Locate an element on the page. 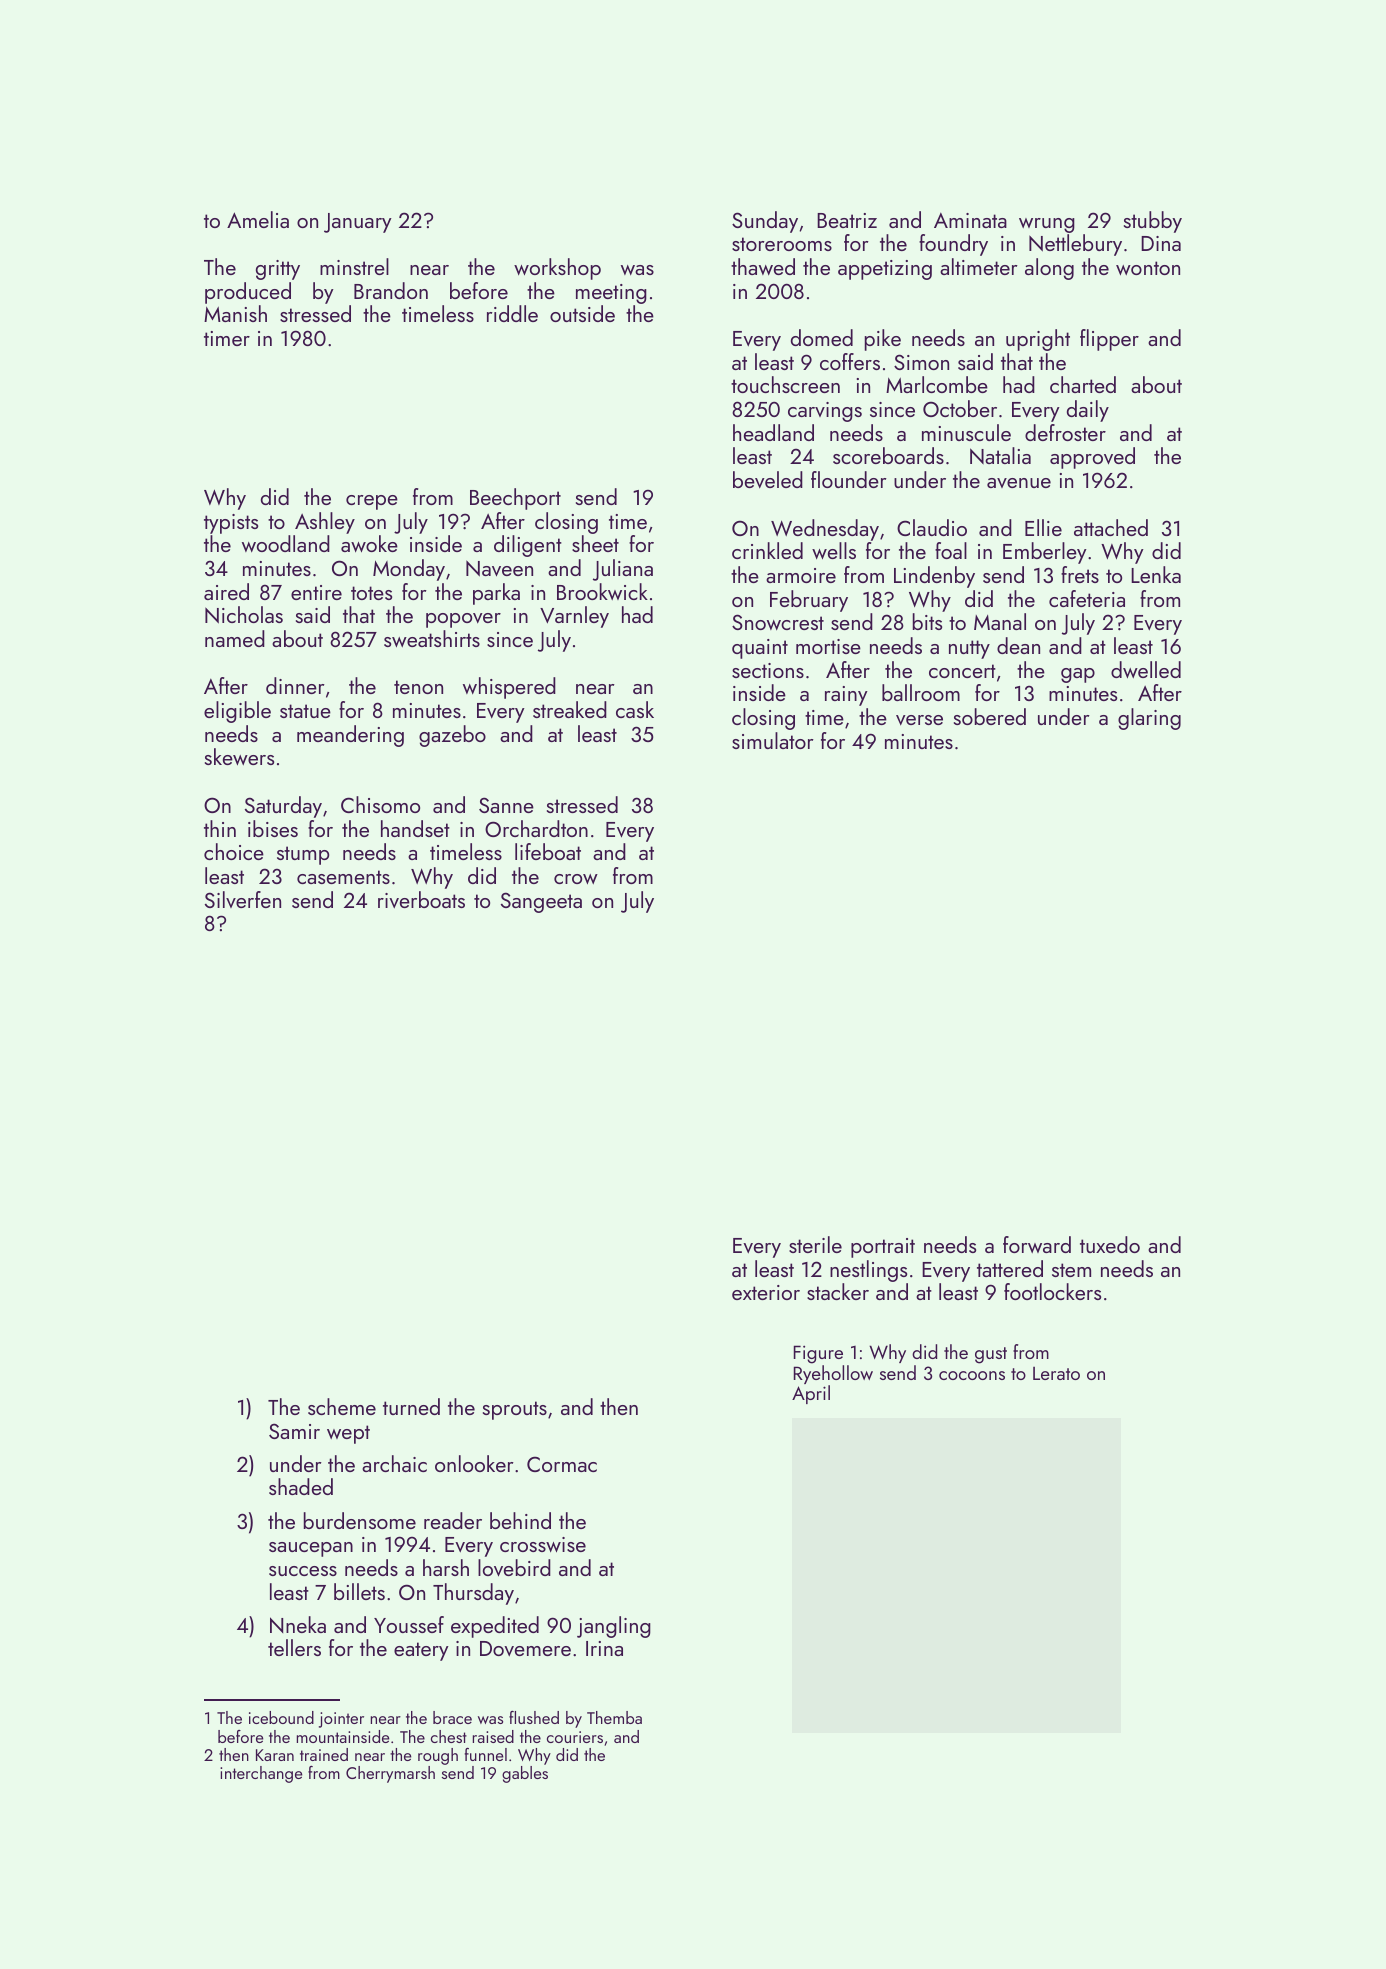 Image resolution: width=1386 pixels, height=1969 pixels. harsh is located at coordinates (446, 1567).
